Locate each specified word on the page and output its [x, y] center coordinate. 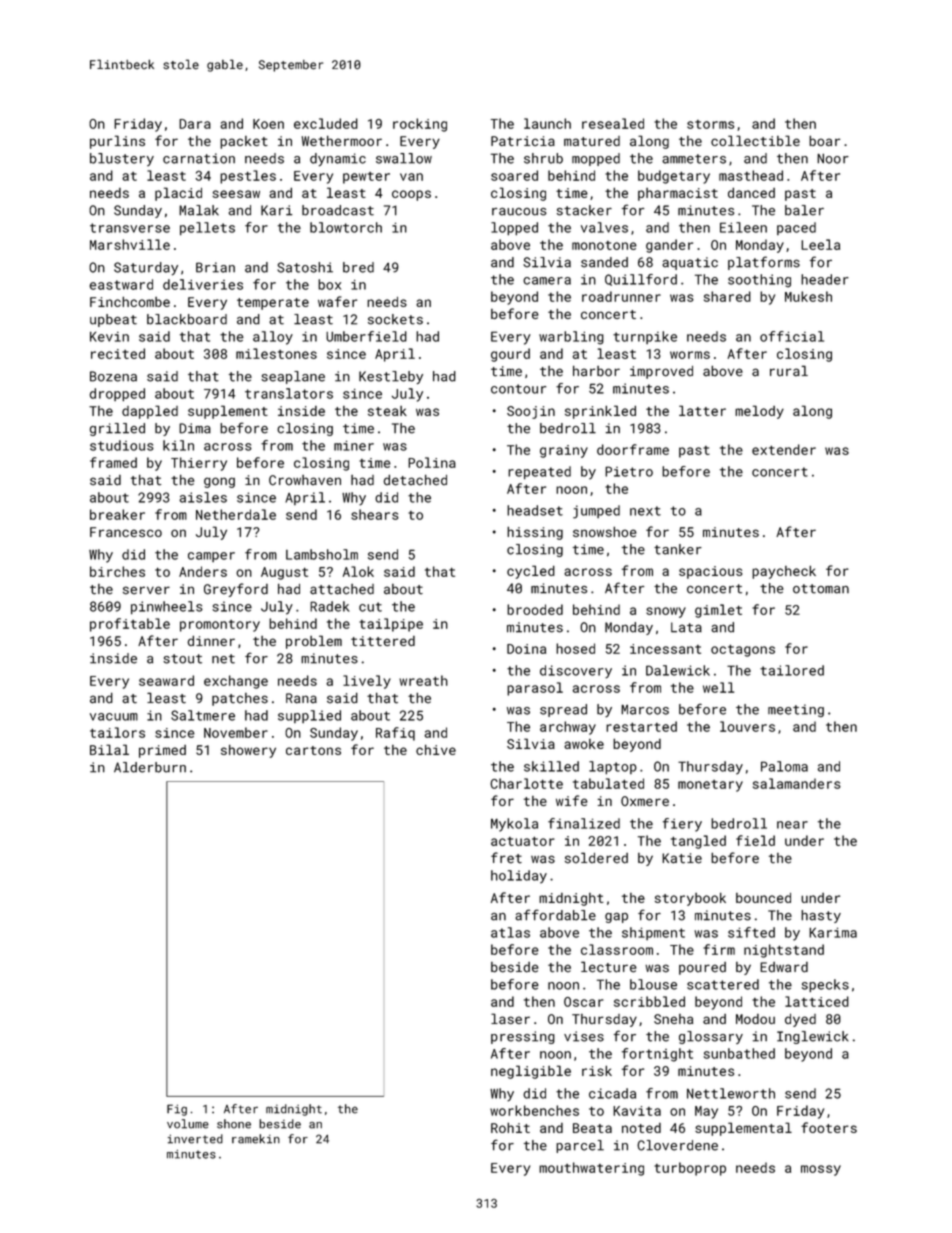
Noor [833, 158]
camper [211, 557]
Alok [358, 571]
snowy [666, 612]
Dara [195, 124]
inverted [195, 1139]
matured [592, 141]
